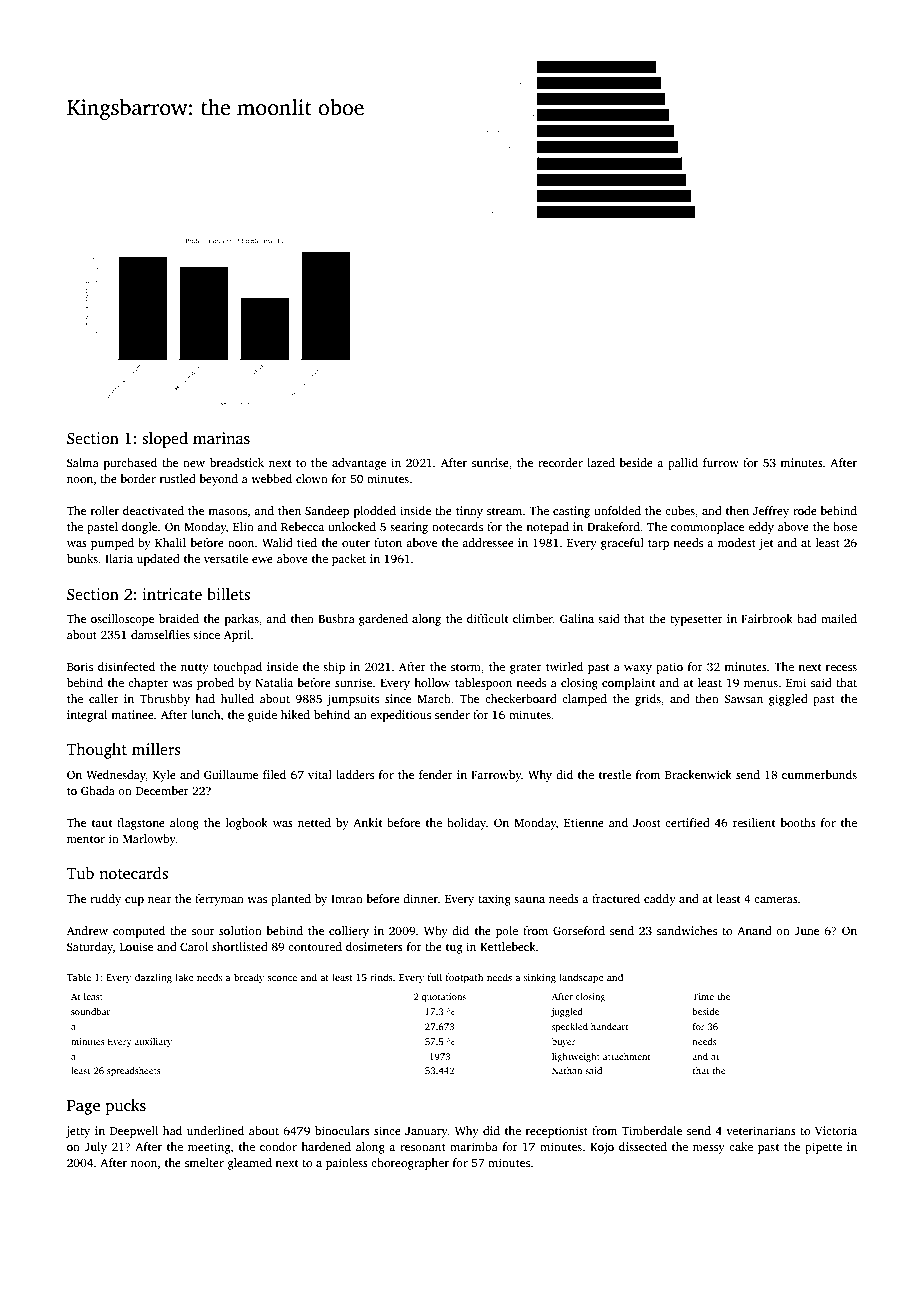  What do you see at coordinates (78, 1132) in the image?
I see `jetty` at bounding box center [78, 1132].
